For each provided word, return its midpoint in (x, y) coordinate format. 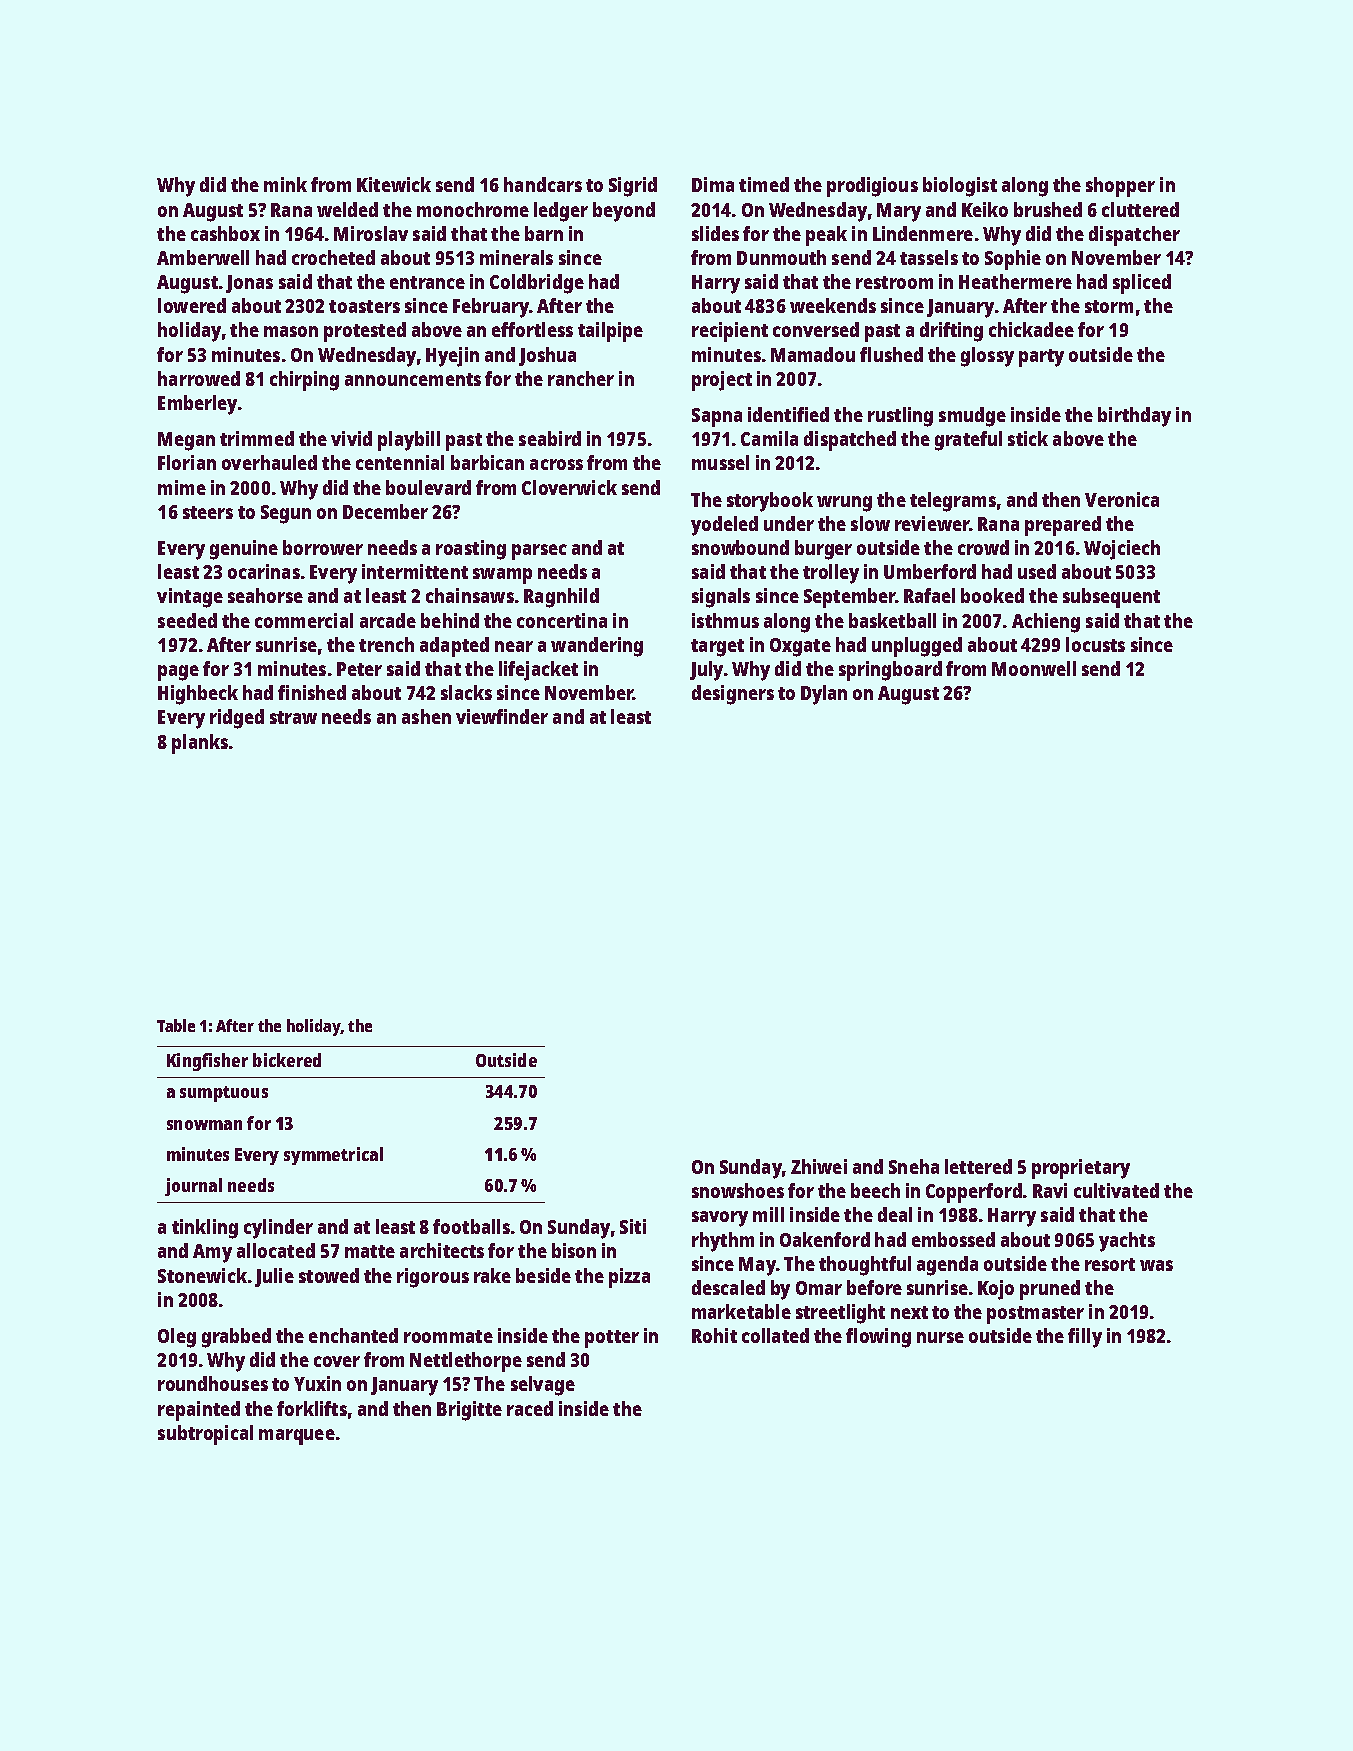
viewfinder (502, 716)
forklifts (312, 1408)
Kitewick (394, 184)
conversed (816, 329)
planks (200, 744)
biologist (960, 187)
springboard (890, 671)
